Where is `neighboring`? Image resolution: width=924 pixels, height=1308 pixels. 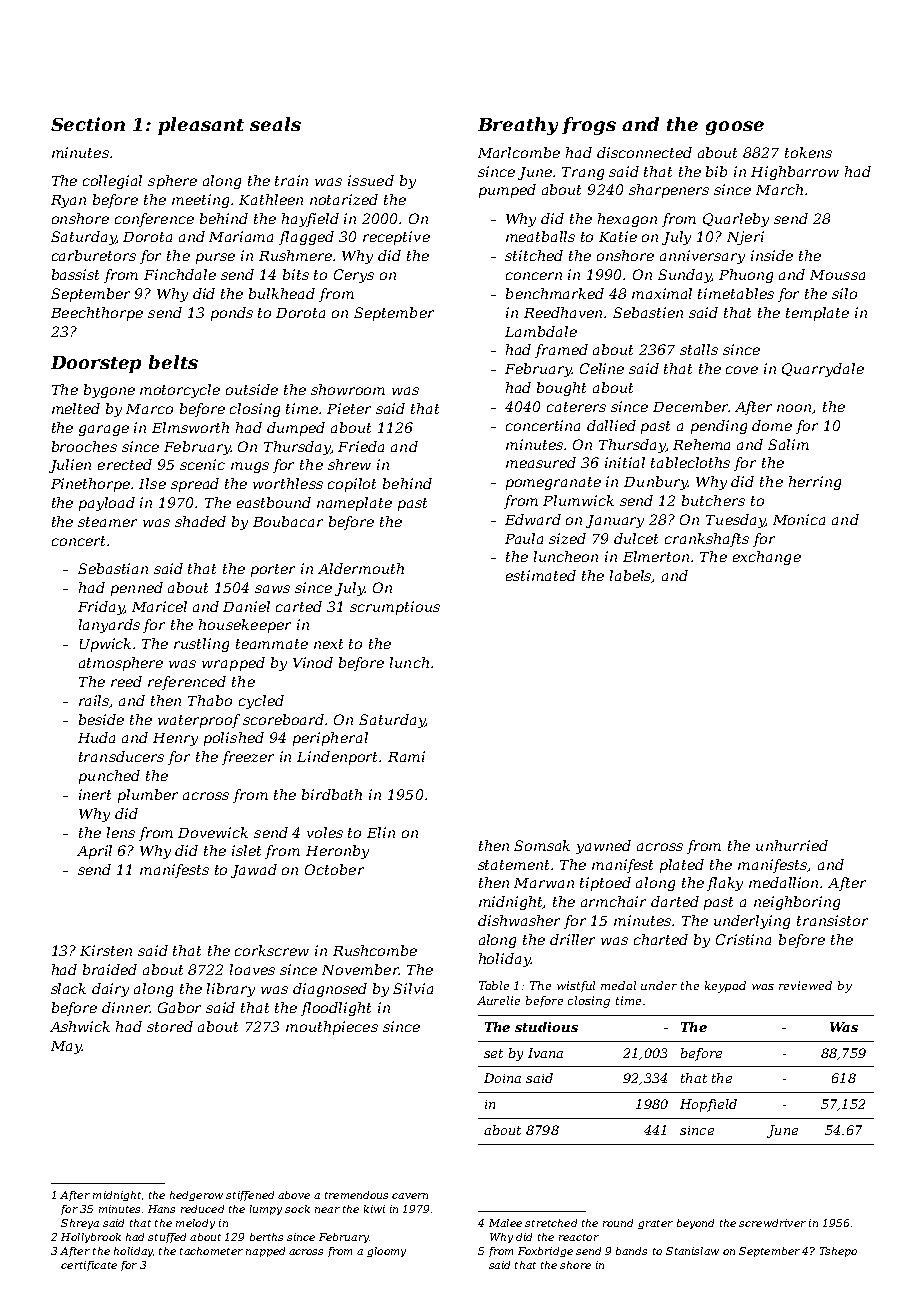 neighboring is located at coordinates (797, 903).
